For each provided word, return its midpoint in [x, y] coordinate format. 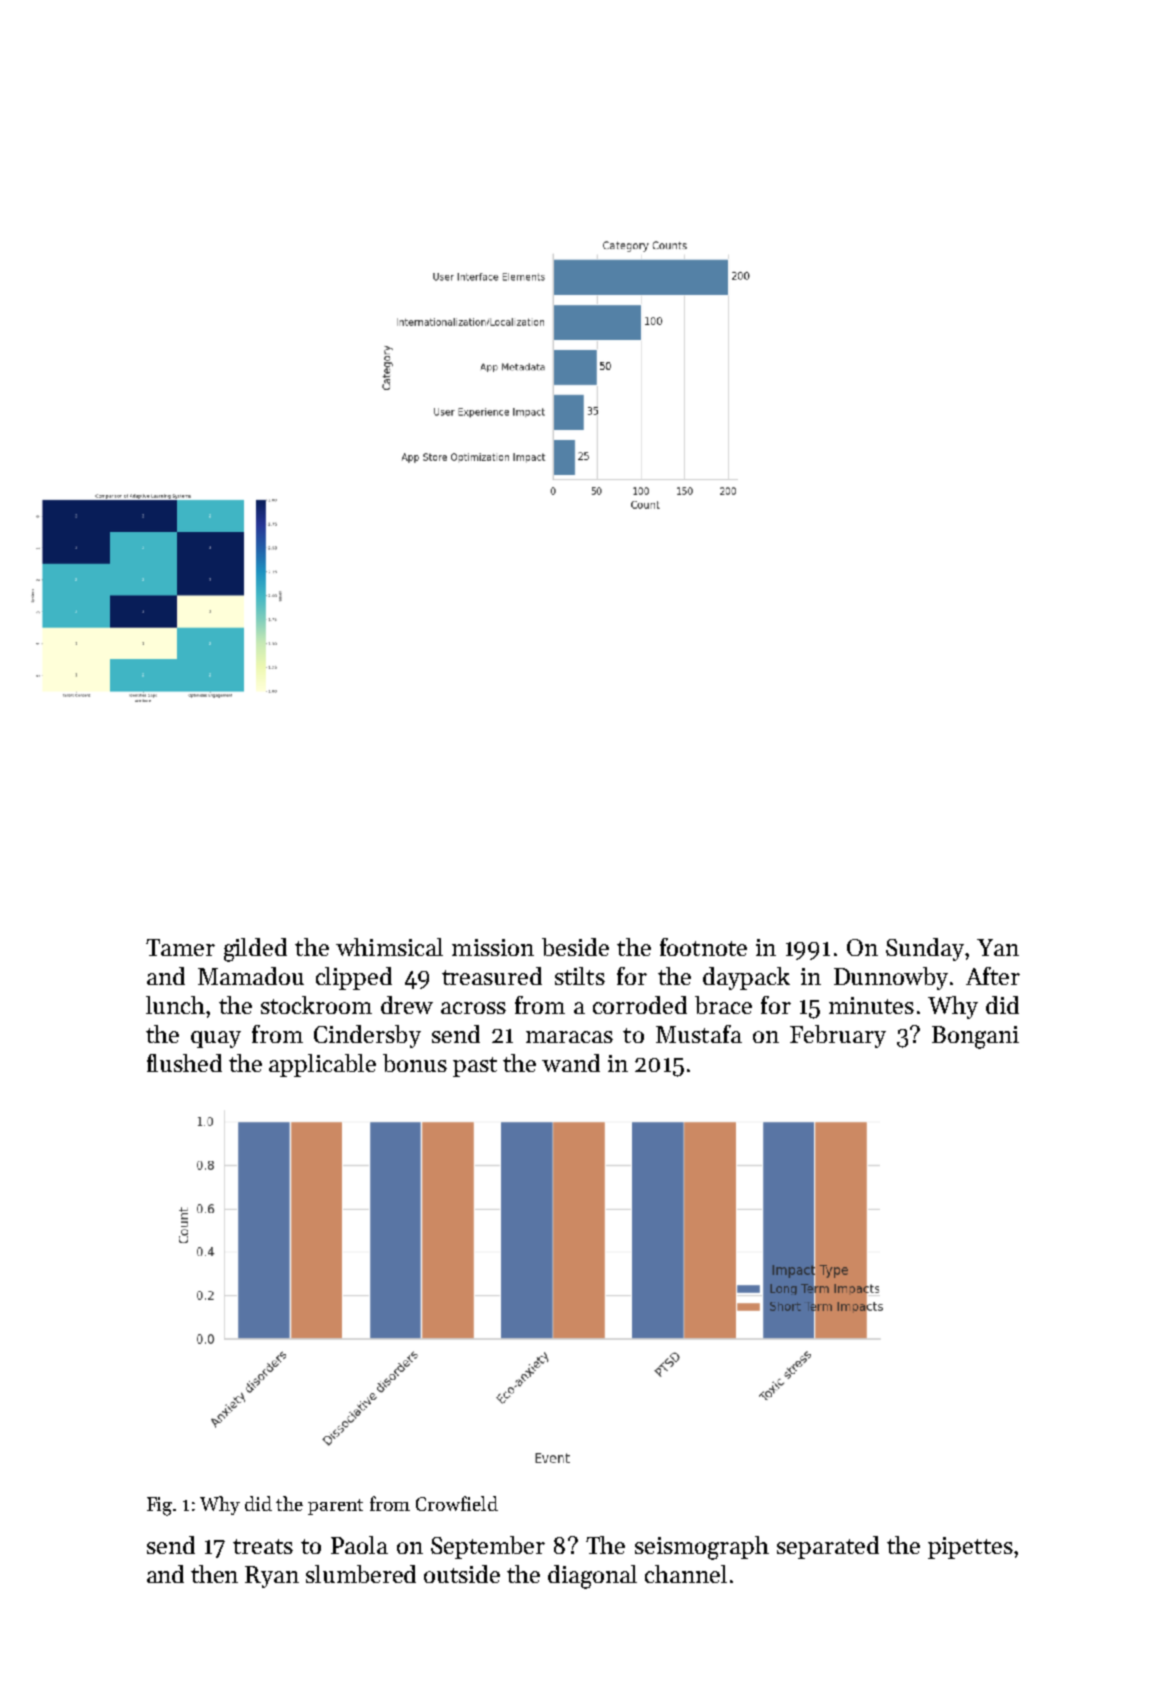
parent [335, 1507]
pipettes [970, 1548]
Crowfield [457, 1503]
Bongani [975, 1037]
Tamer [180, 947]
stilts [580, 976]
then [214, 1574]
